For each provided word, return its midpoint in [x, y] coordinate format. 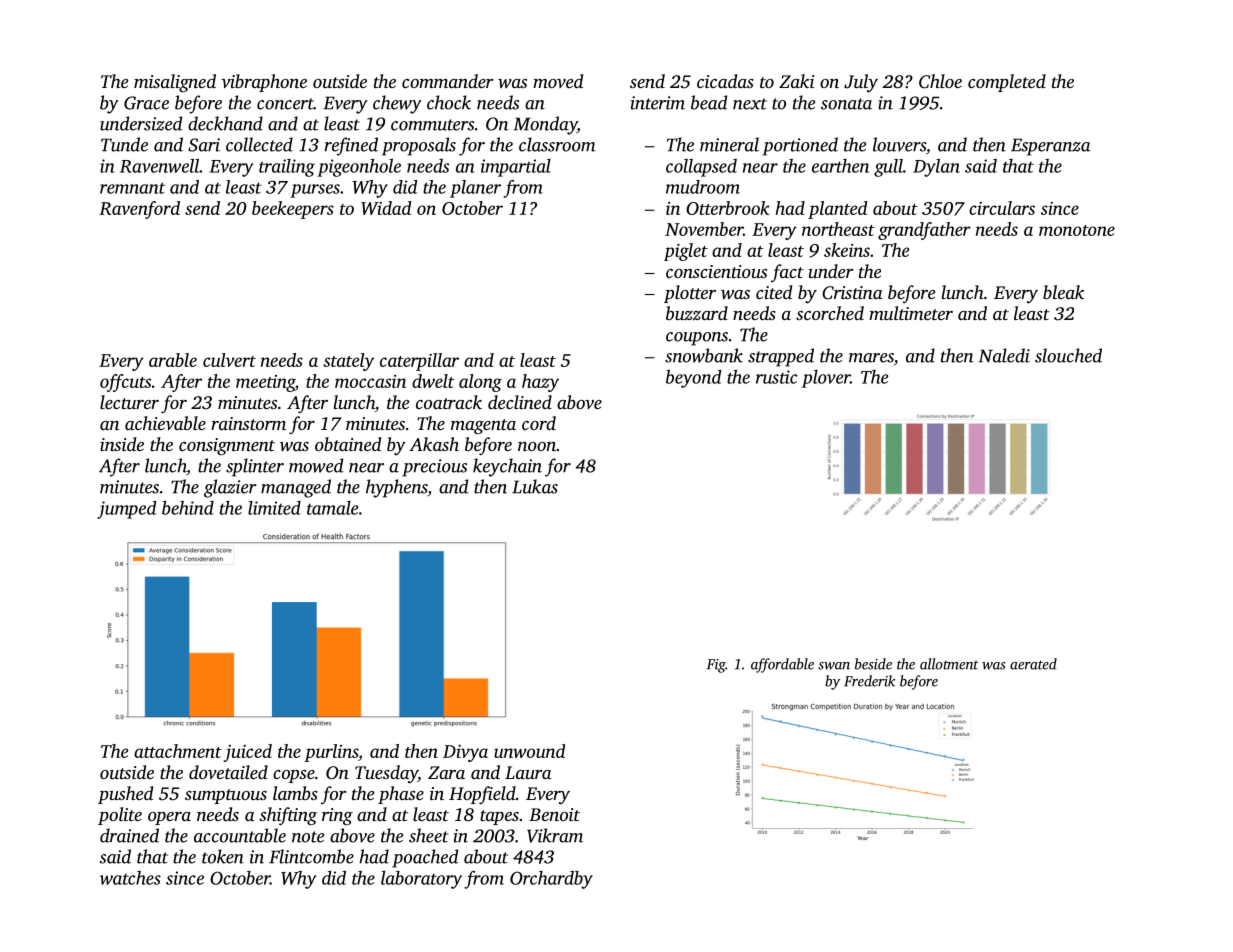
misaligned [175, 83]
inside [122, 444]
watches [130, 878]
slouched [1068, 355]
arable [173, 360]
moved [558, 81]
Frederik [869, 681]
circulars [1002, 208]
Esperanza [1051, 147]
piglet [686, 252]
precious [434, 468]
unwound [529, 751]
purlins [331, 753]
